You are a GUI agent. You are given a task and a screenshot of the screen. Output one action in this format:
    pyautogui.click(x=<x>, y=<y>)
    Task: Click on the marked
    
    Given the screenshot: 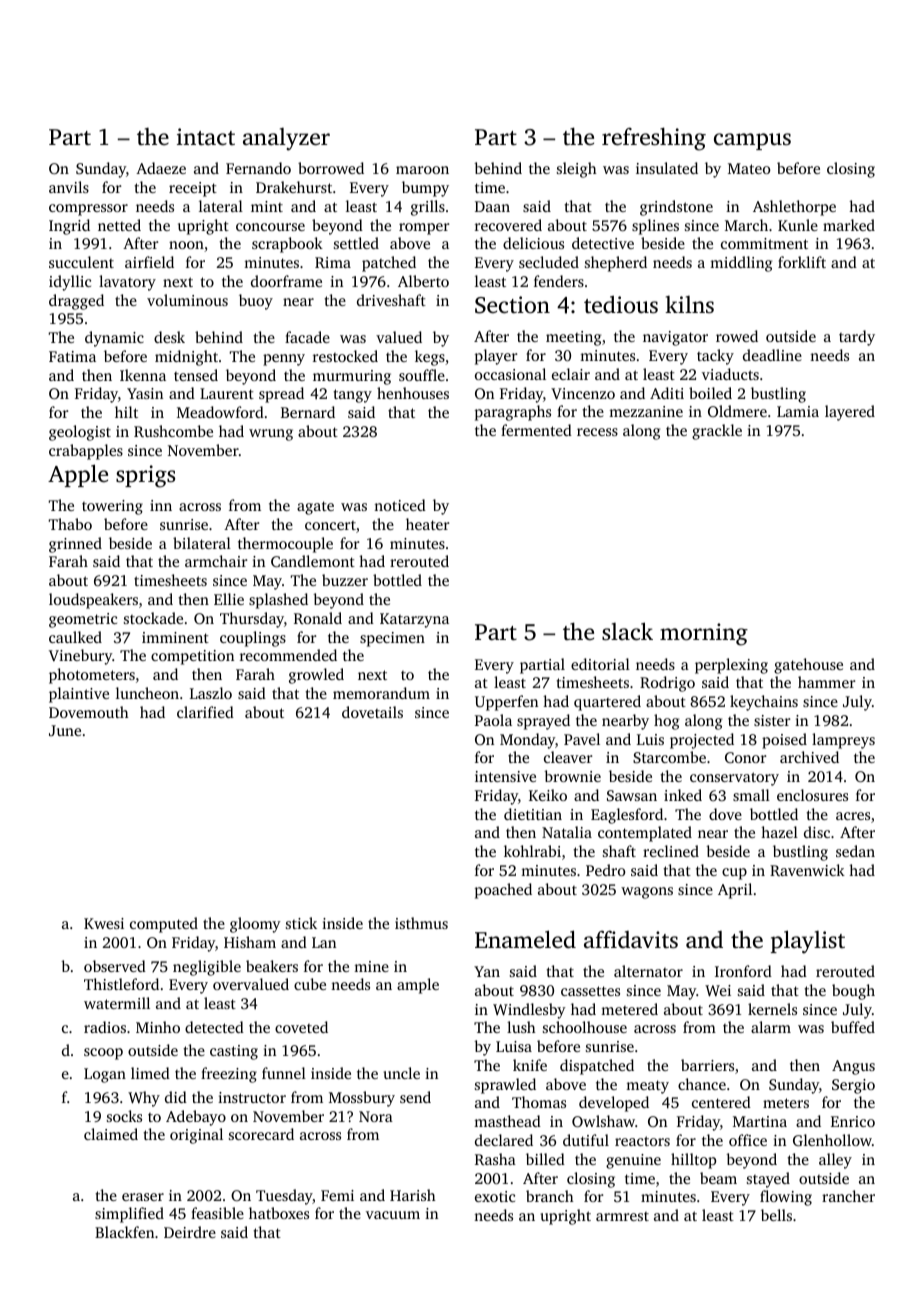 What is the action you would take?
    pyautogui.click(x=849, y=225)
